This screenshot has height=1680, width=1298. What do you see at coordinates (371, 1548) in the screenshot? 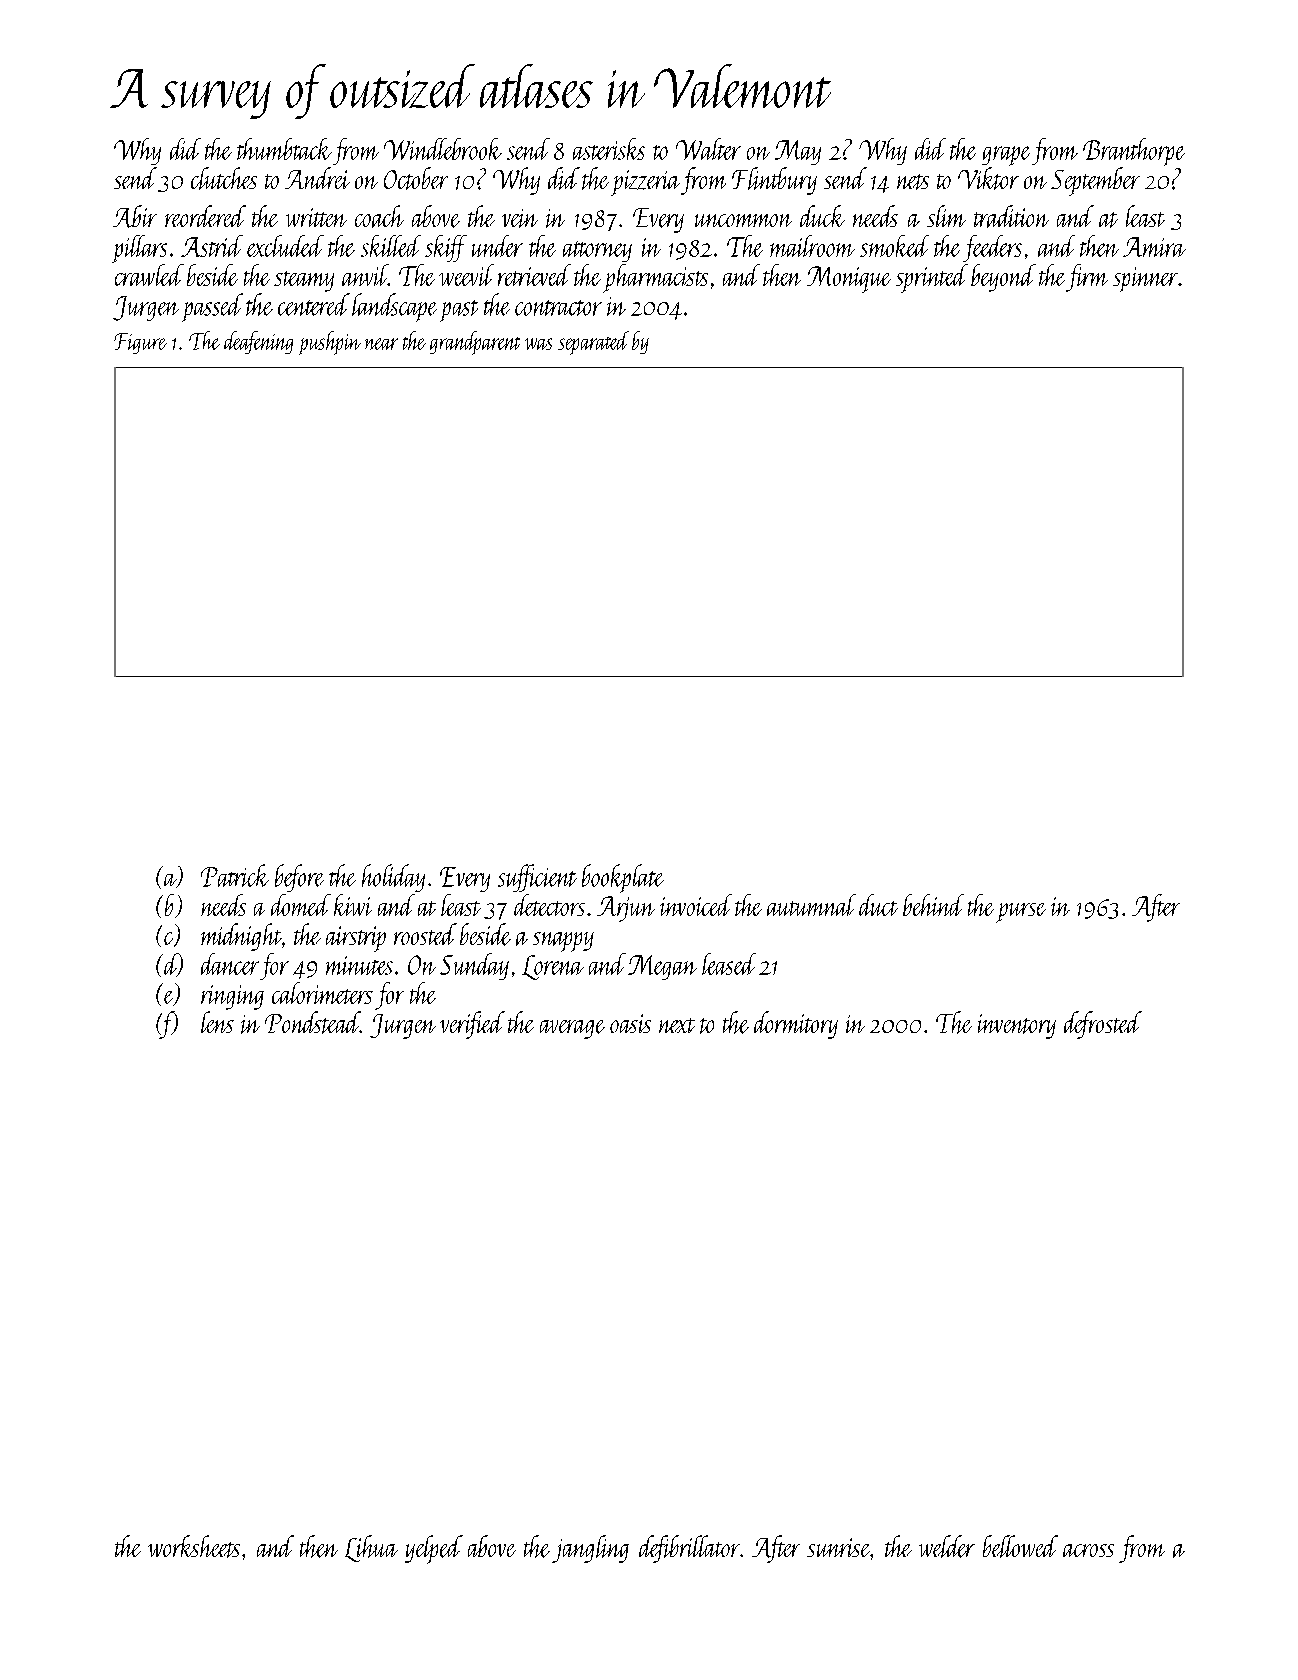
I see `Lihua` at bounding box center [371, 1548].
